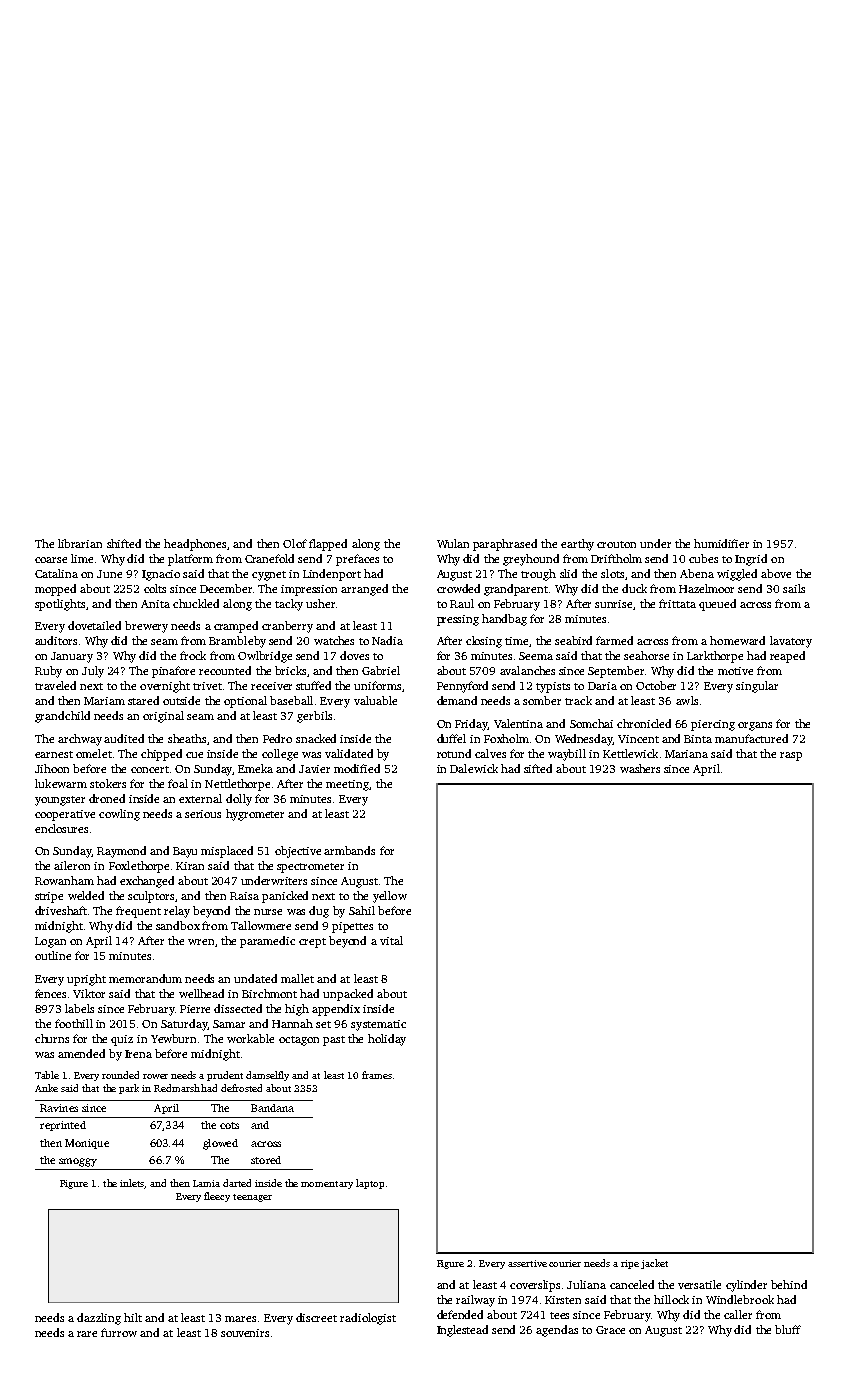  Describe the element at coordinates (542, 700) in the screenshot. I see `somber` at that location.
